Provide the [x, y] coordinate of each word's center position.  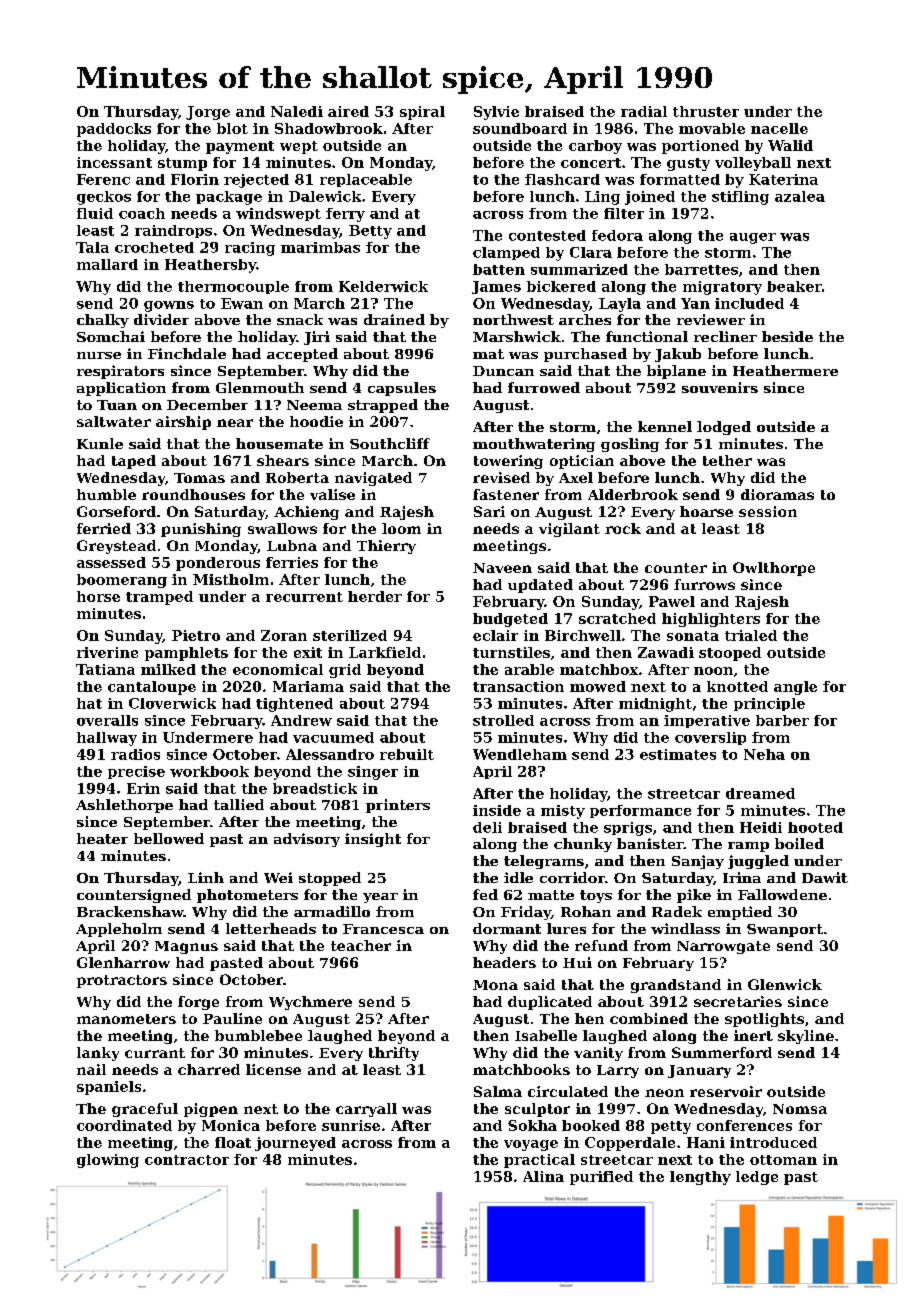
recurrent [304, 597]
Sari [489, 511]
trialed [751, 635]
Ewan [242, 303]
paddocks [114, 130]
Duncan [503, 371]
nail [91, 1069]
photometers [247, 896]
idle [518, 877]
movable [712, 128]
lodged [724, 428]
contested [547, 235]
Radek [677, 911]
